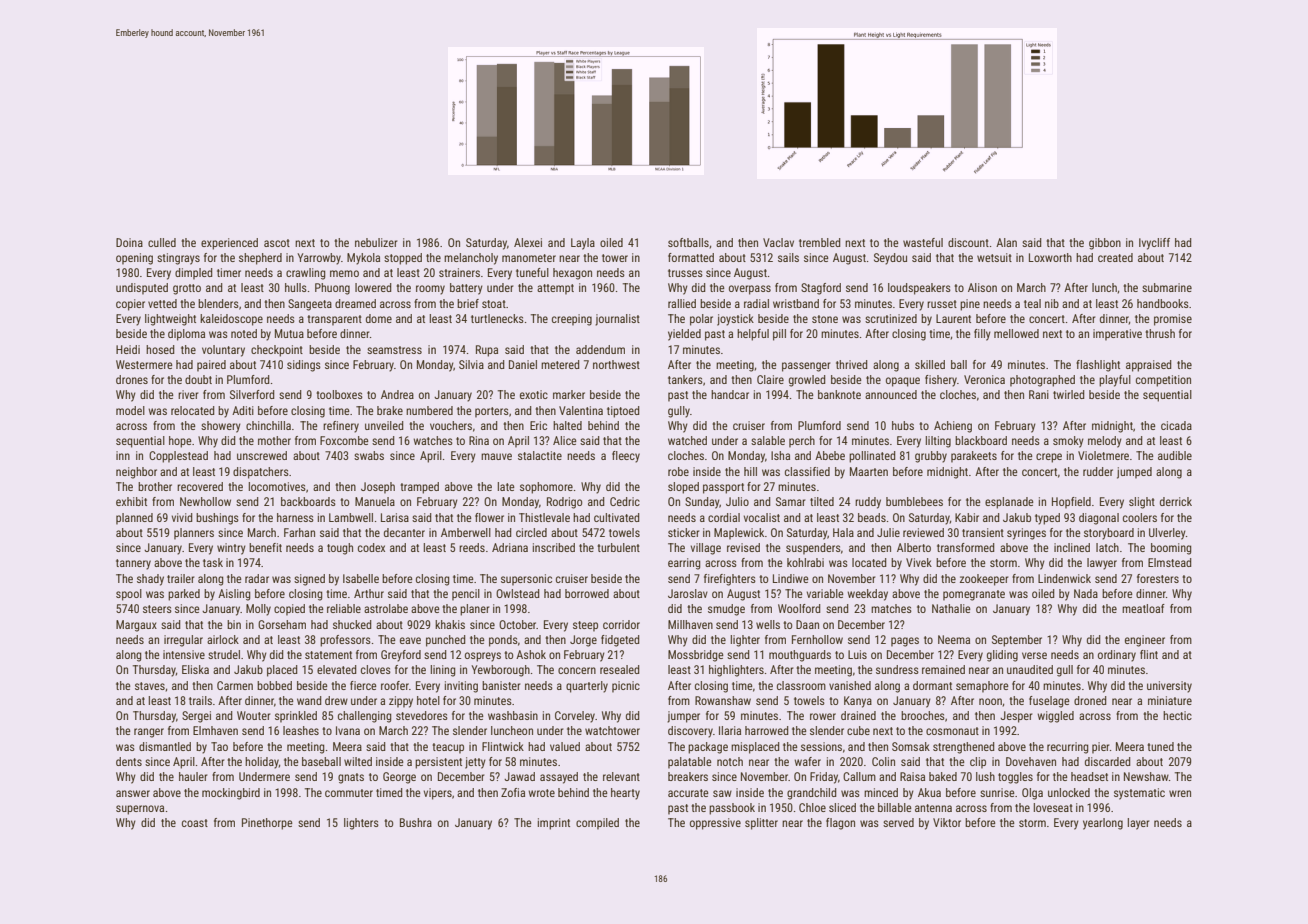 This page has width=1308, height=924. I want to click on Cedric, so click(625, 501).
